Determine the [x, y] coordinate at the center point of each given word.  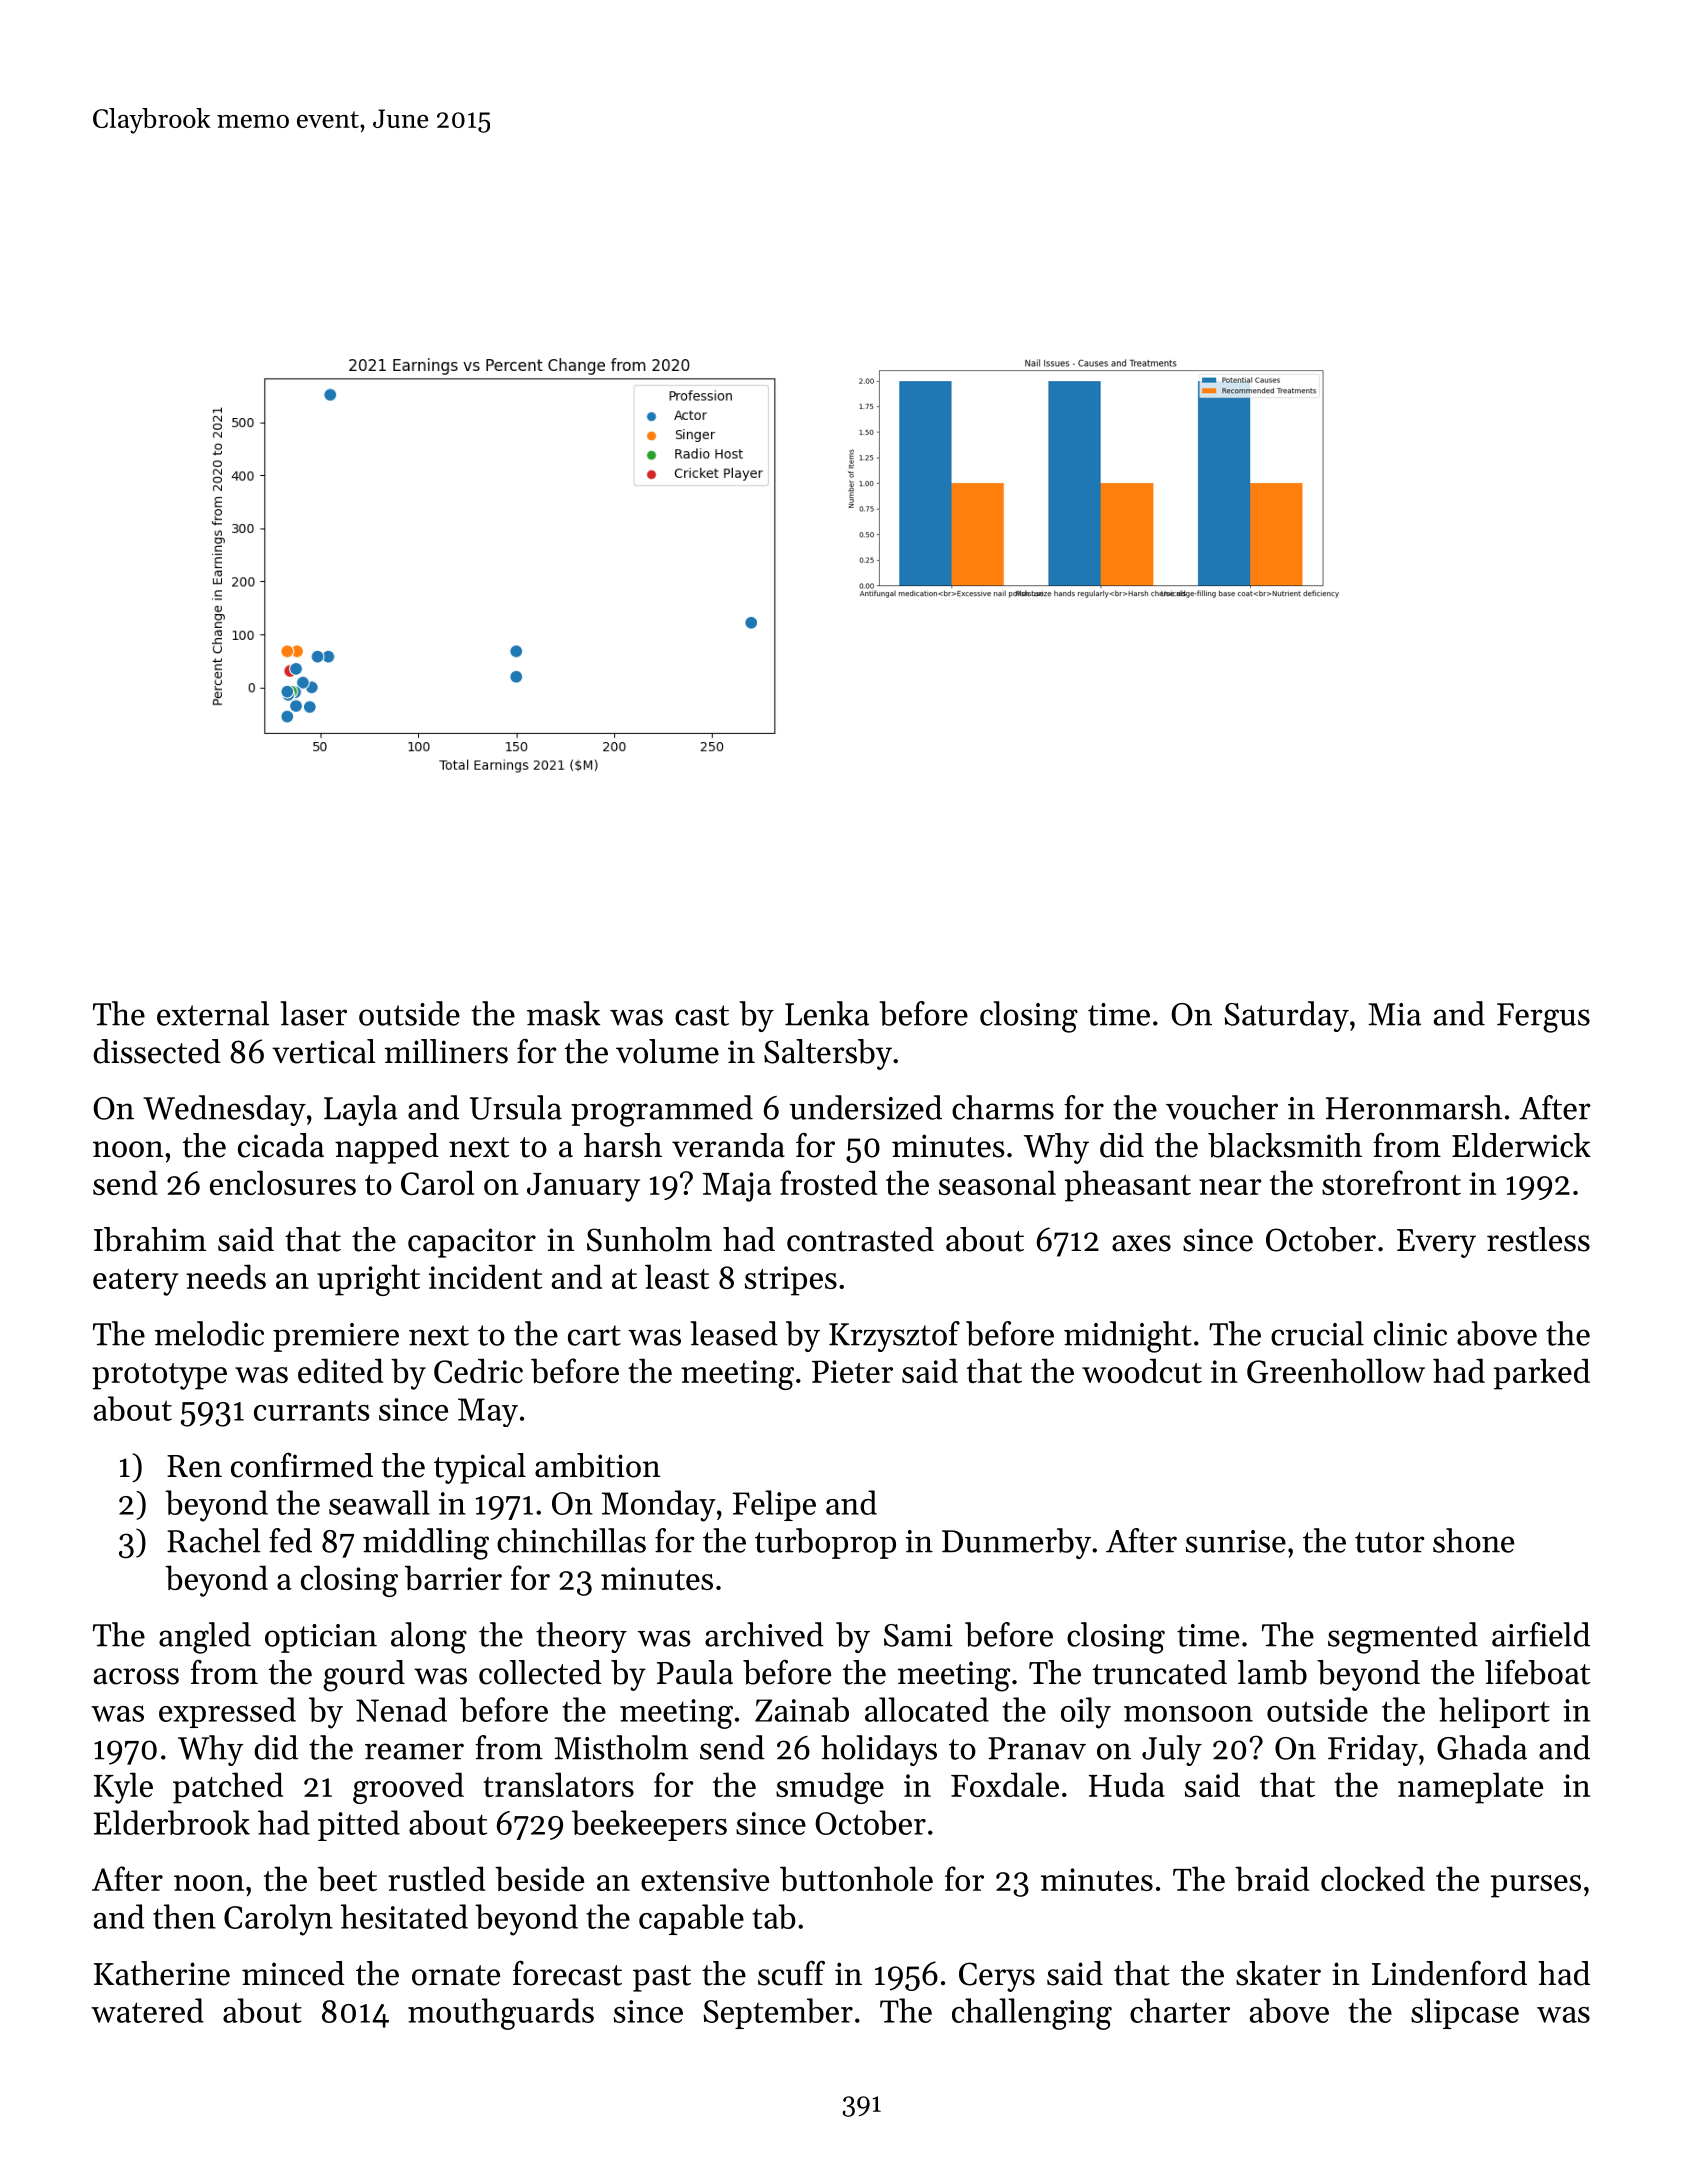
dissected [157, 1051]
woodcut [1142, 1370]
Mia [1394, 1014]
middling [426, 1544]
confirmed [302, 1465]
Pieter [852, 1371]
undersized [866, 1107]
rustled [436, 1878]
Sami [918, 1635]
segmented [1403, 1638]
